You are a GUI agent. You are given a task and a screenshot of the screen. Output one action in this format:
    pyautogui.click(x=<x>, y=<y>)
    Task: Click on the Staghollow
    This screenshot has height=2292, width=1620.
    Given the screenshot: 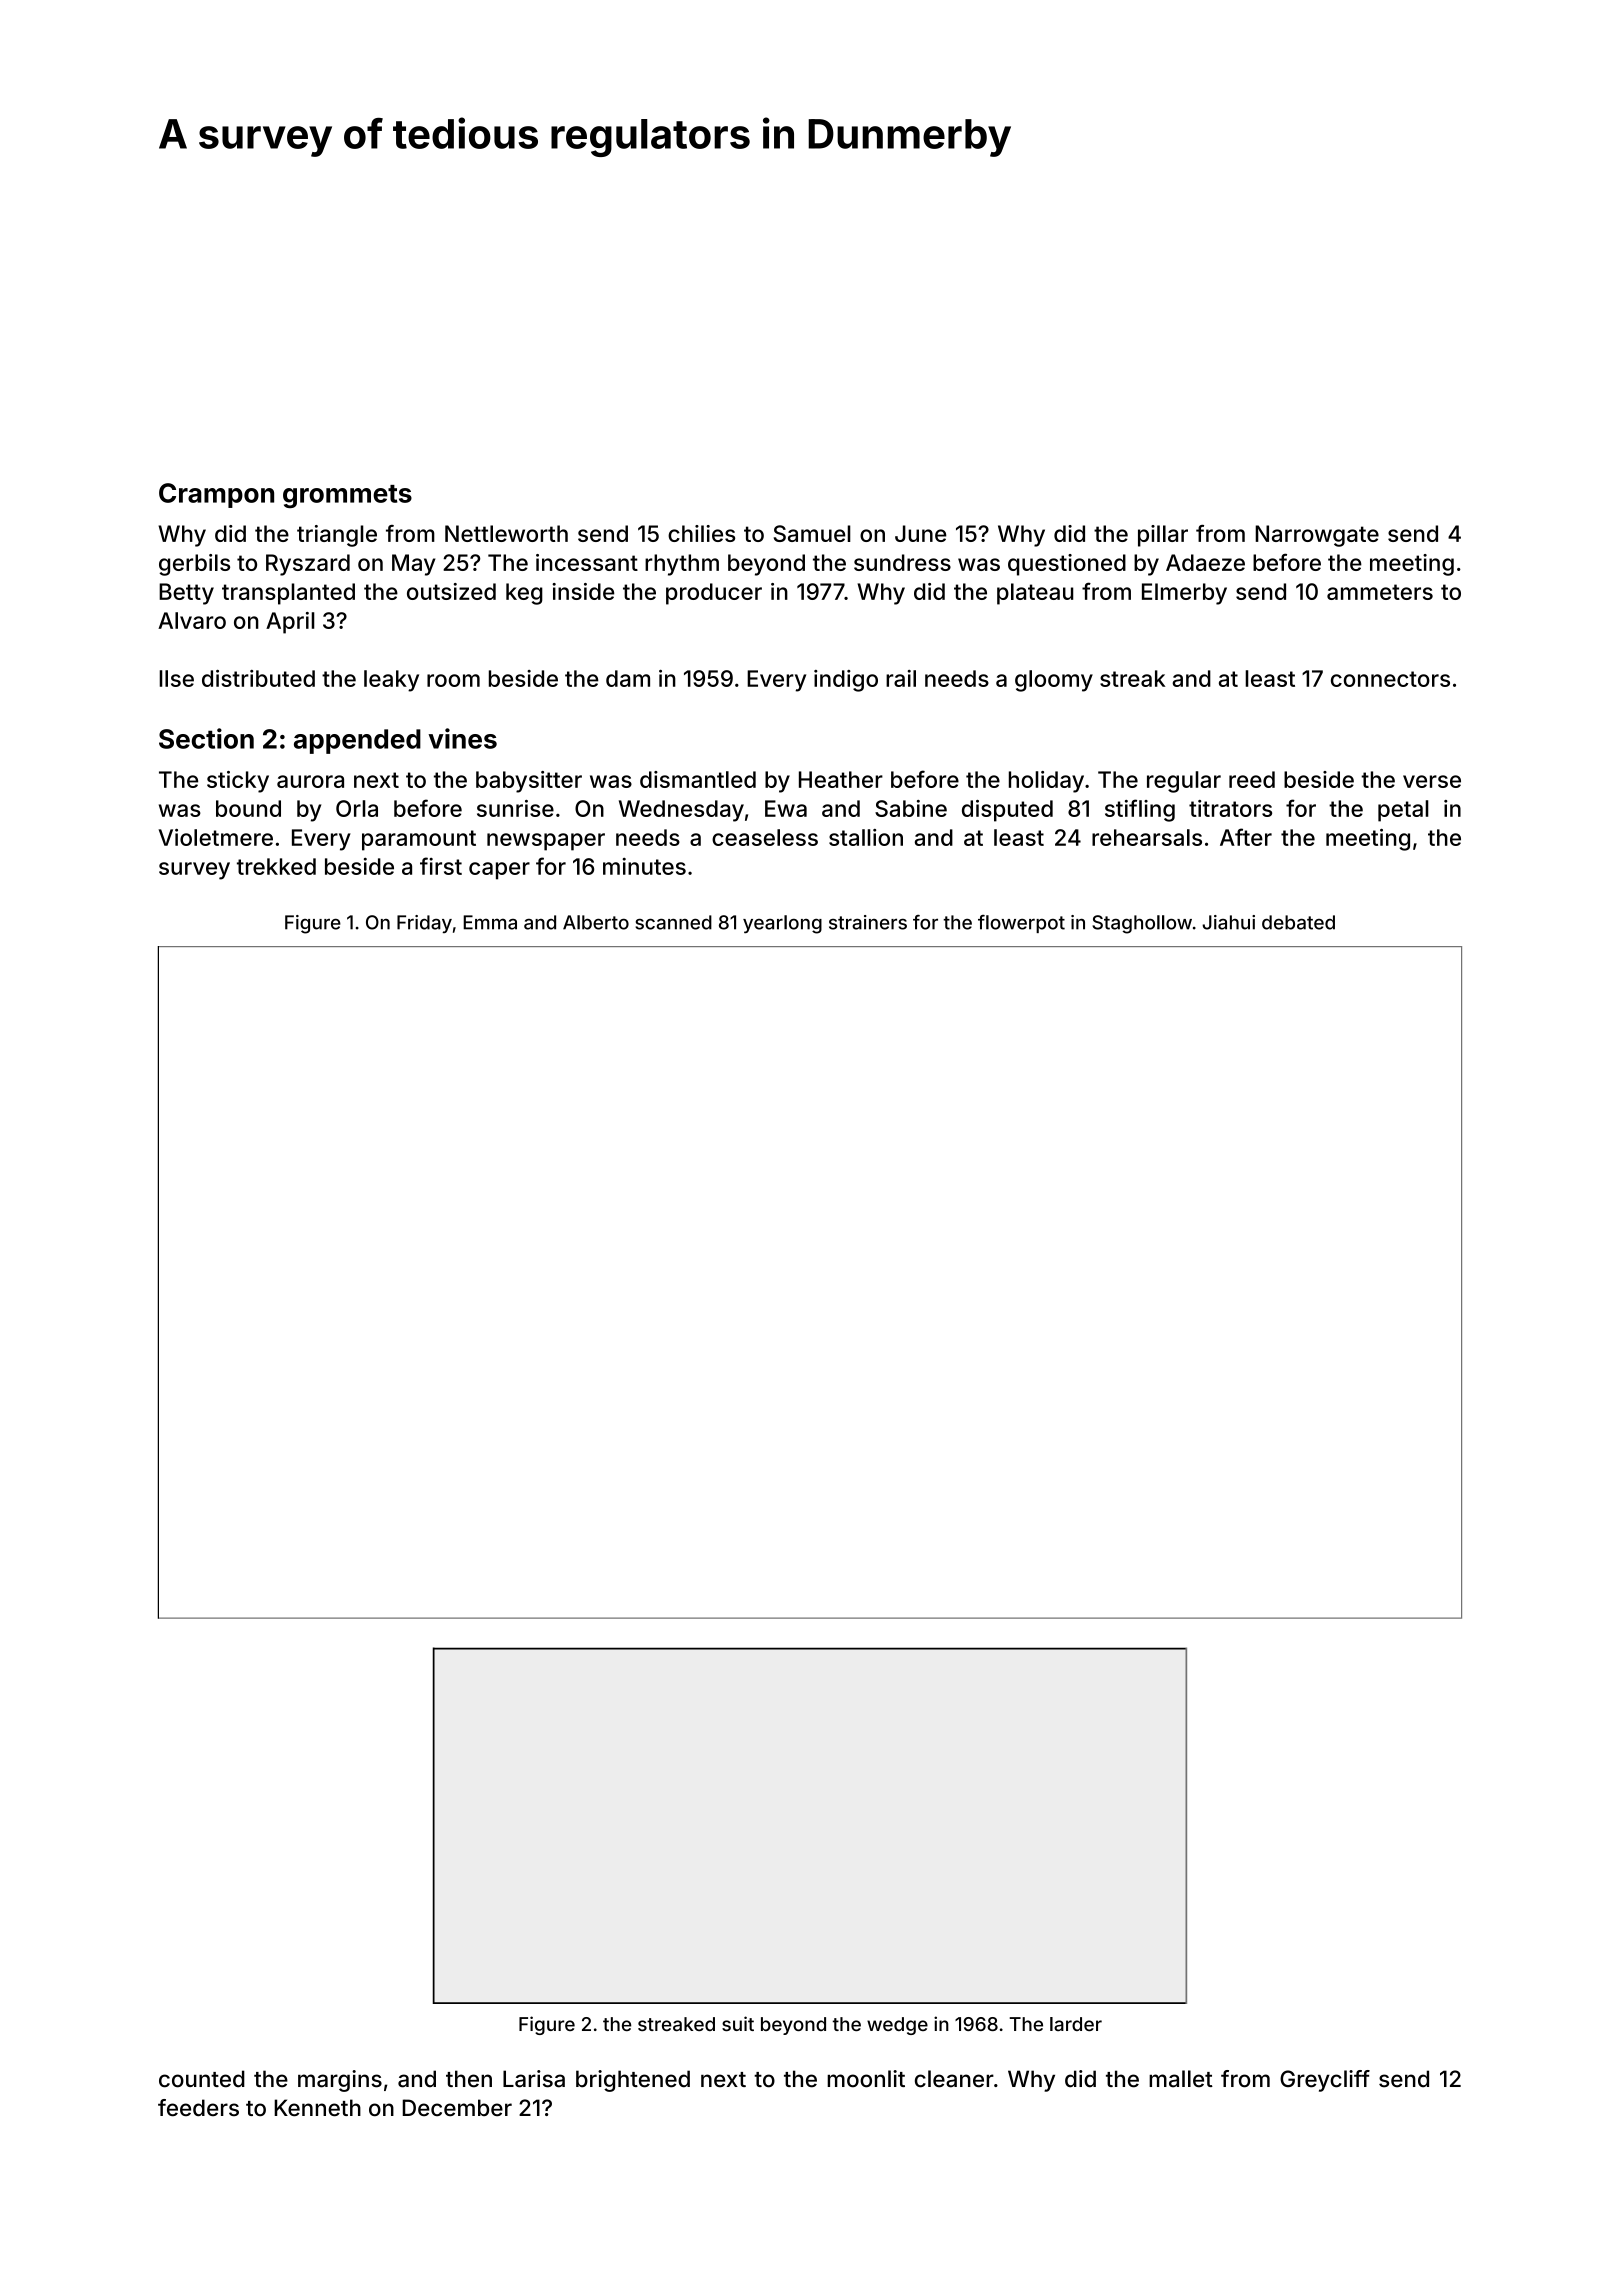 What is the action you would take?
    pyautogui.click(x=1142, y=924)
